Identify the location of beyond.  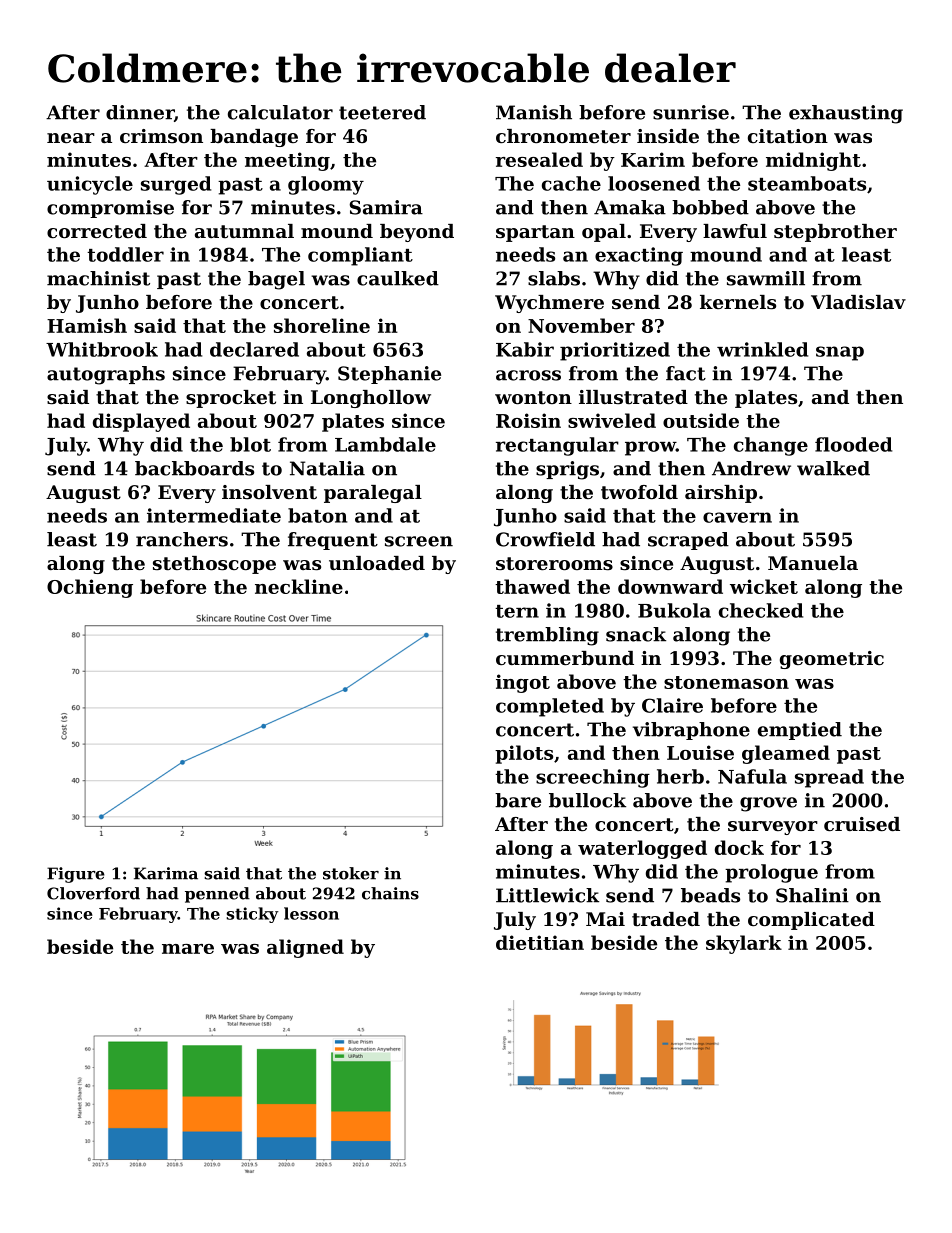
(417, 233).
